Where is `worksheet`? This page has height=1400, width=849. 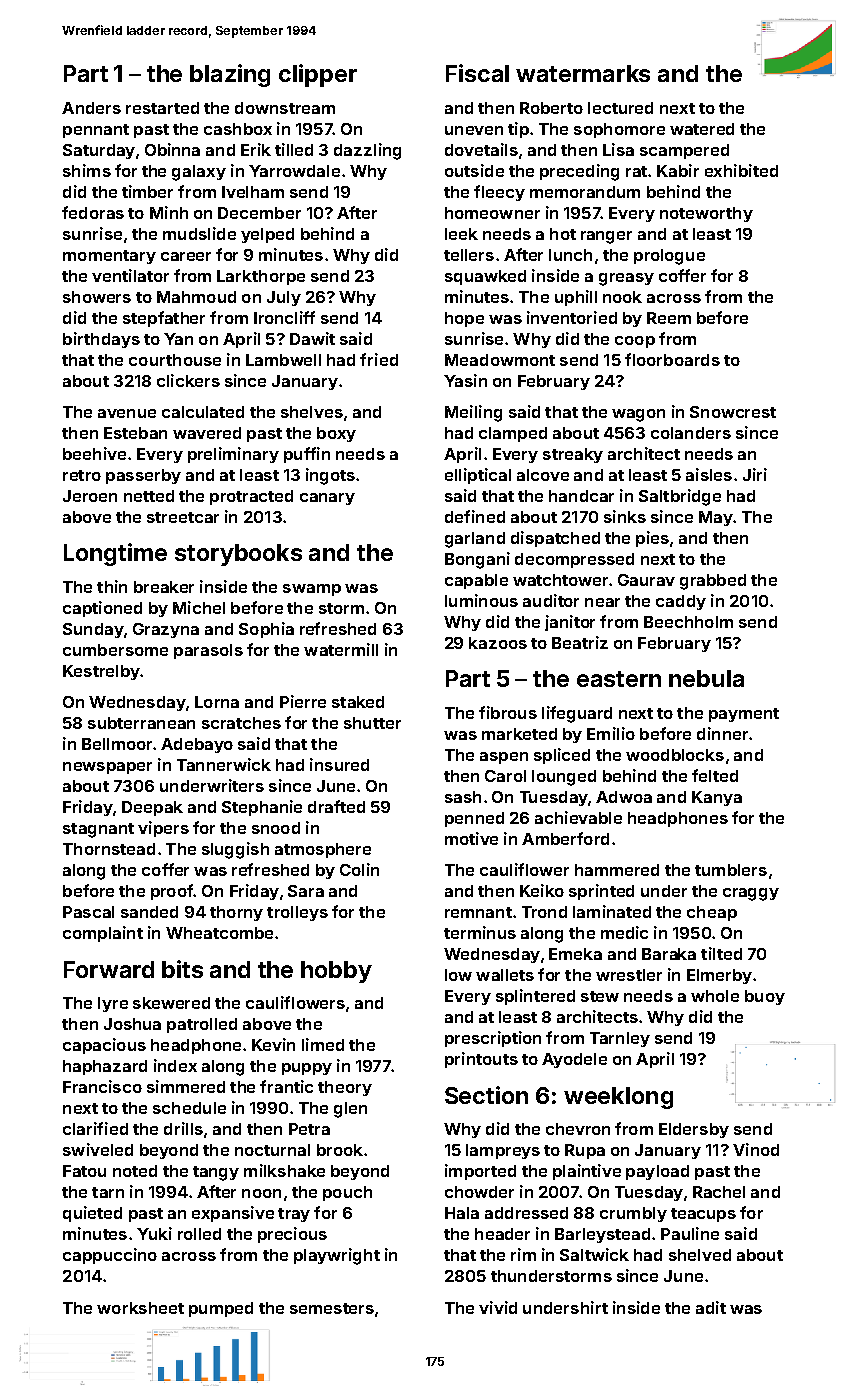 worksheet is located at coordinates (140, 1308).
